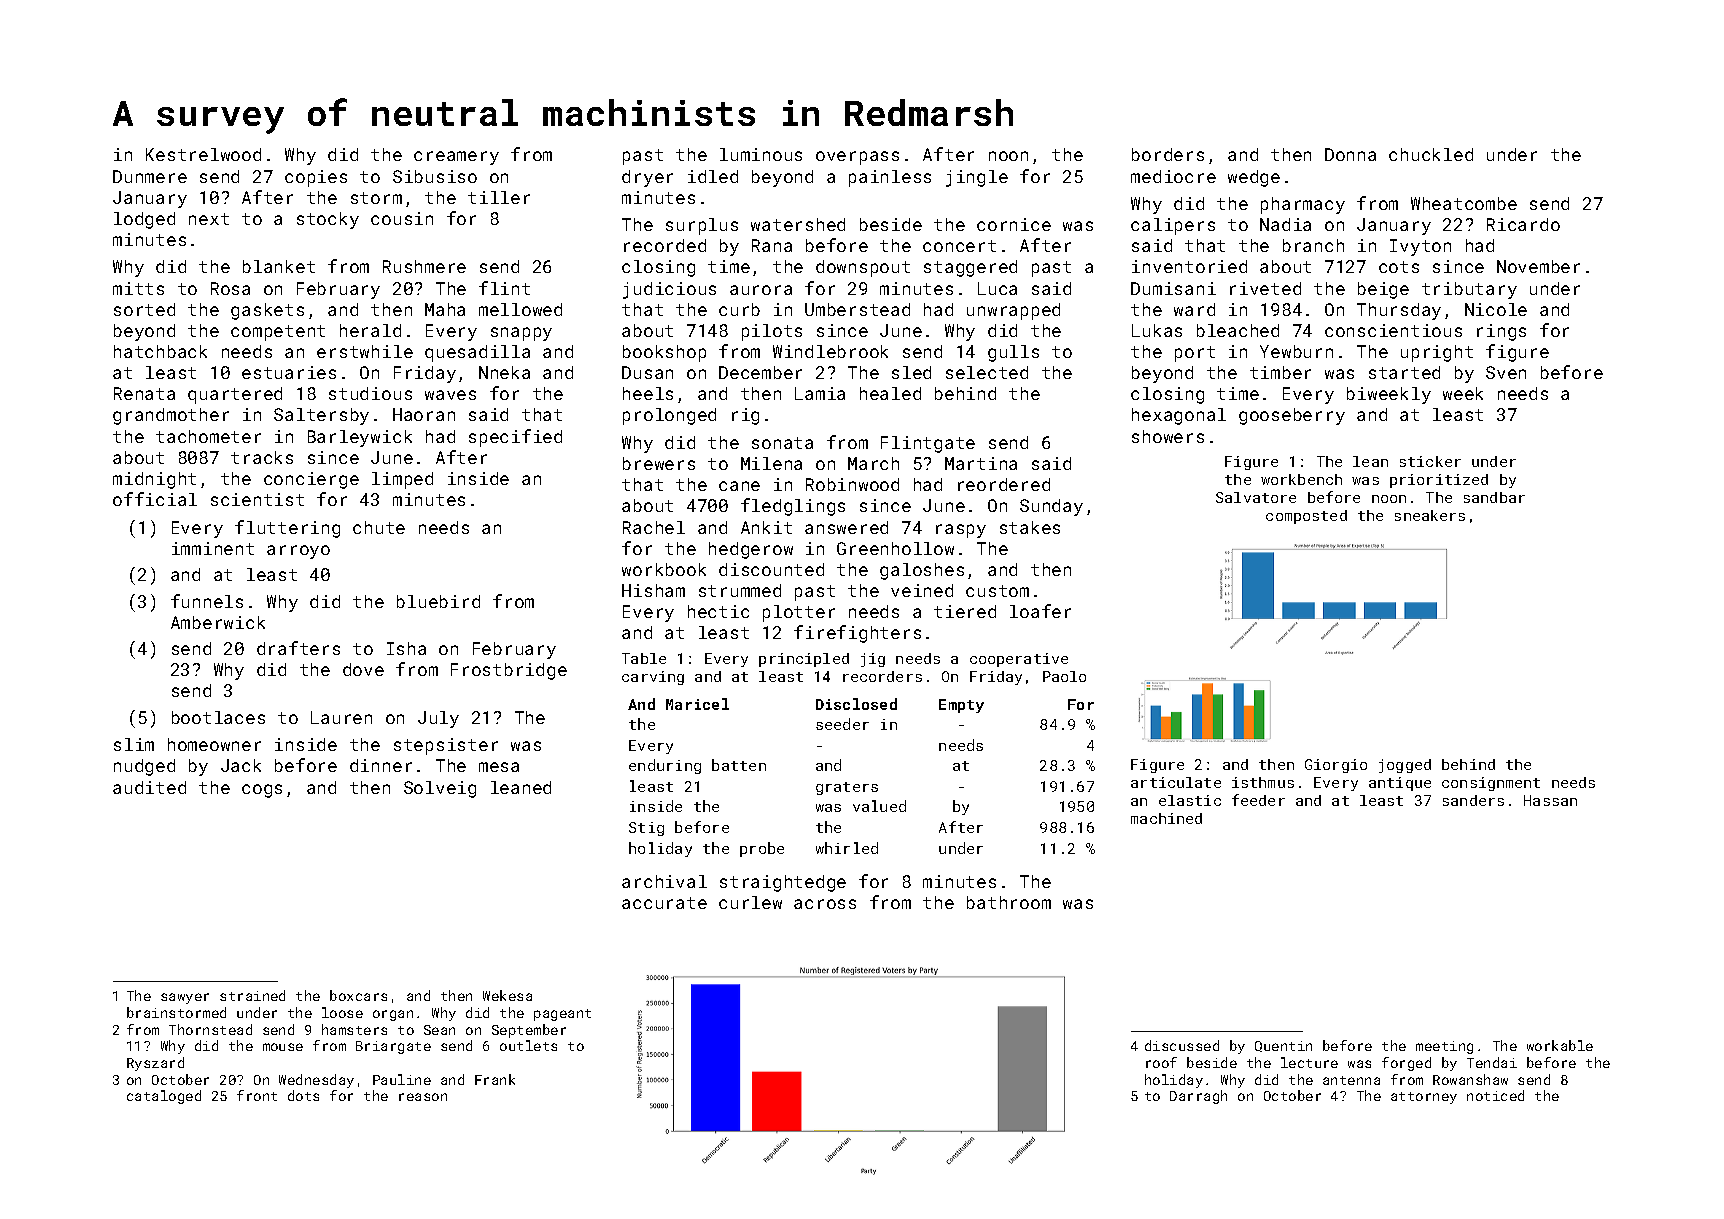 The height and width of the image is (1219, 1724). I want to click on hatchback, so click(160, 351).
